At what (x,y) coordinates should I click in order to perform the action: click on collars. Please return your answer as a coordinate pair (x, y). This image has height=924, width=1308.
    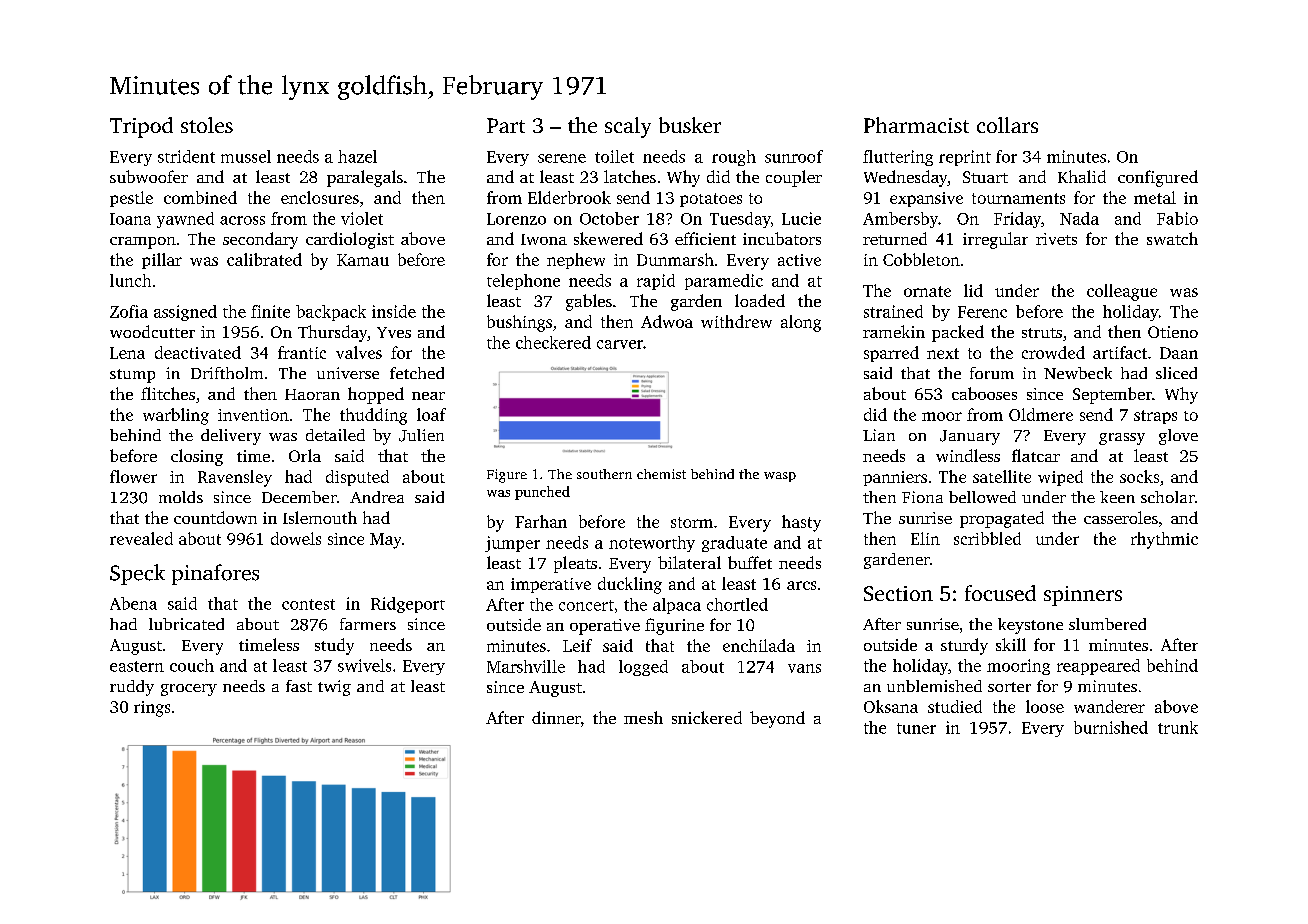
    Looking at the image, I should click on (1007, 125).
